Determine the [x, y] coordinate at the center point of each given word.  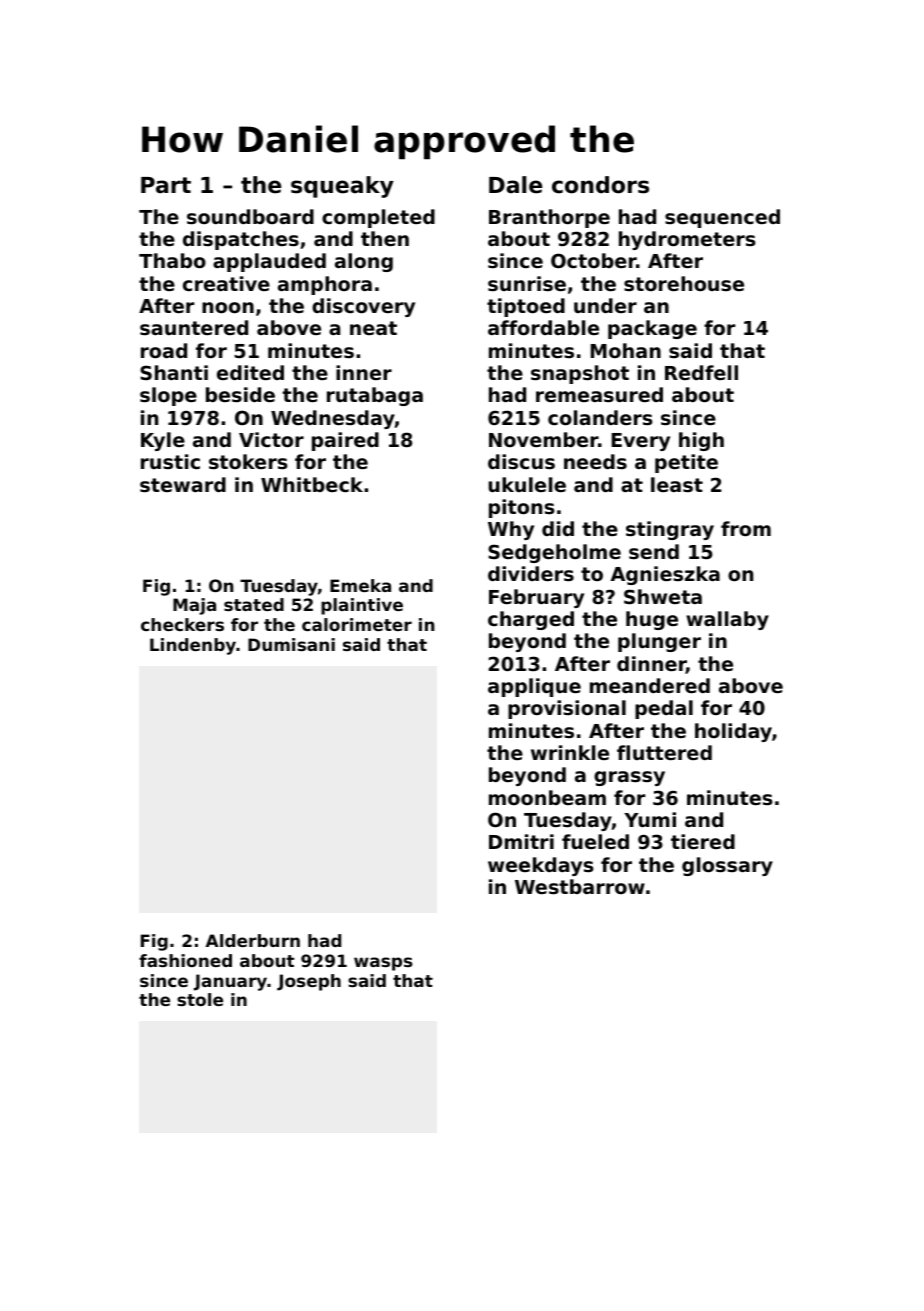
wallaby [727, 620]
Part [166, 185]
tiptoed [526, 307]
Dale [515, 185]
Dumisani [291, 644]
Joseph [309, 982]
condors [600, 185]
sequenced [722, 218]
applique [534, 687]
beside [240, 394]
